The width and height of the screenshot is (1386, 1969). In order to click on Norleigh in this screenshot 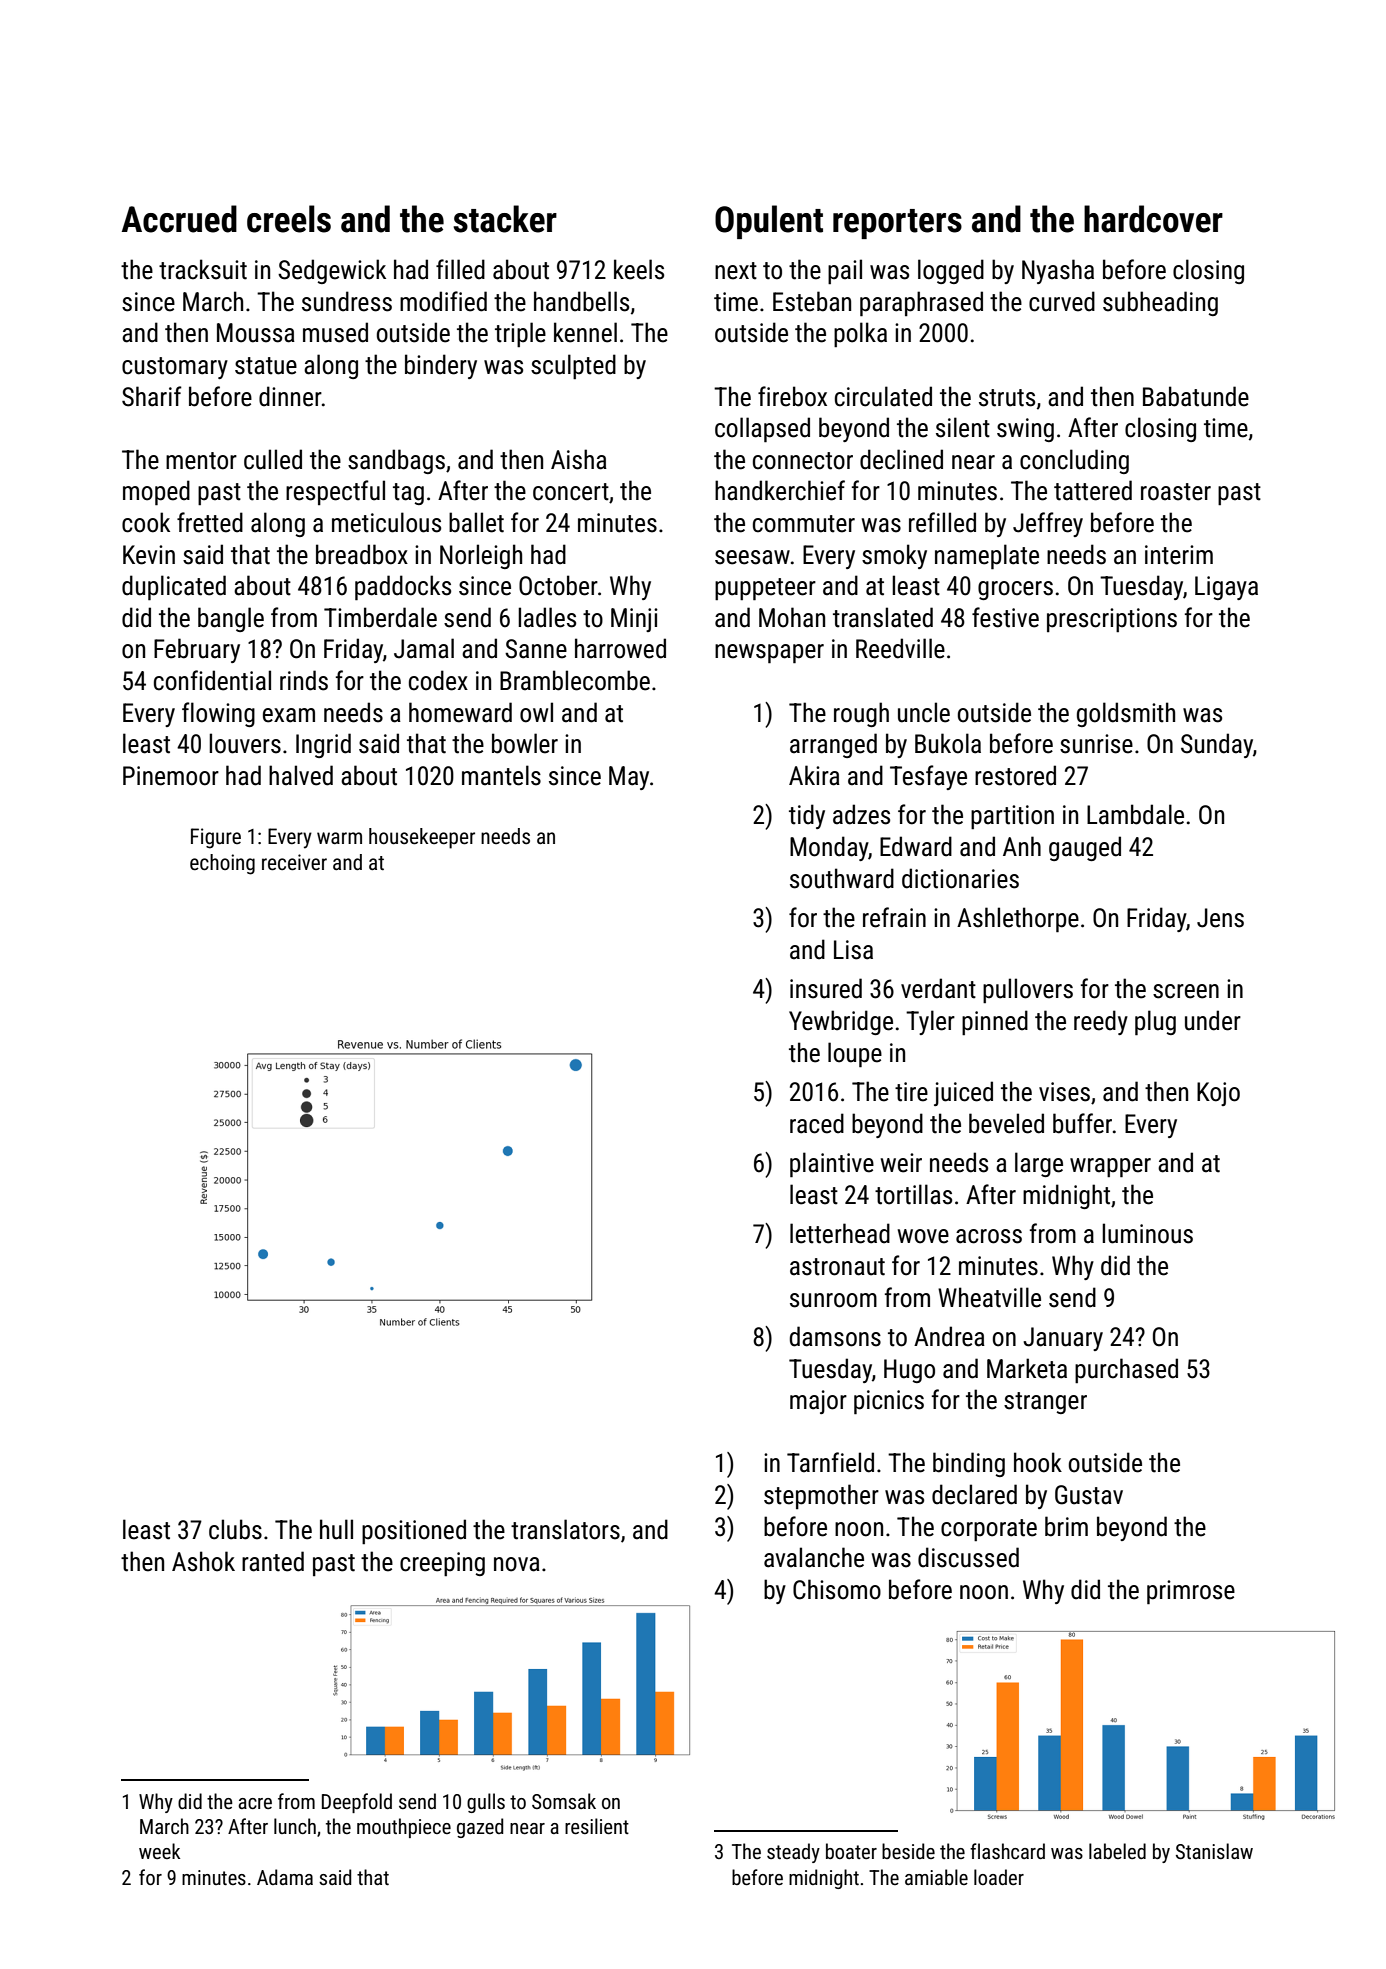, I will do `click(481, 556)`.
